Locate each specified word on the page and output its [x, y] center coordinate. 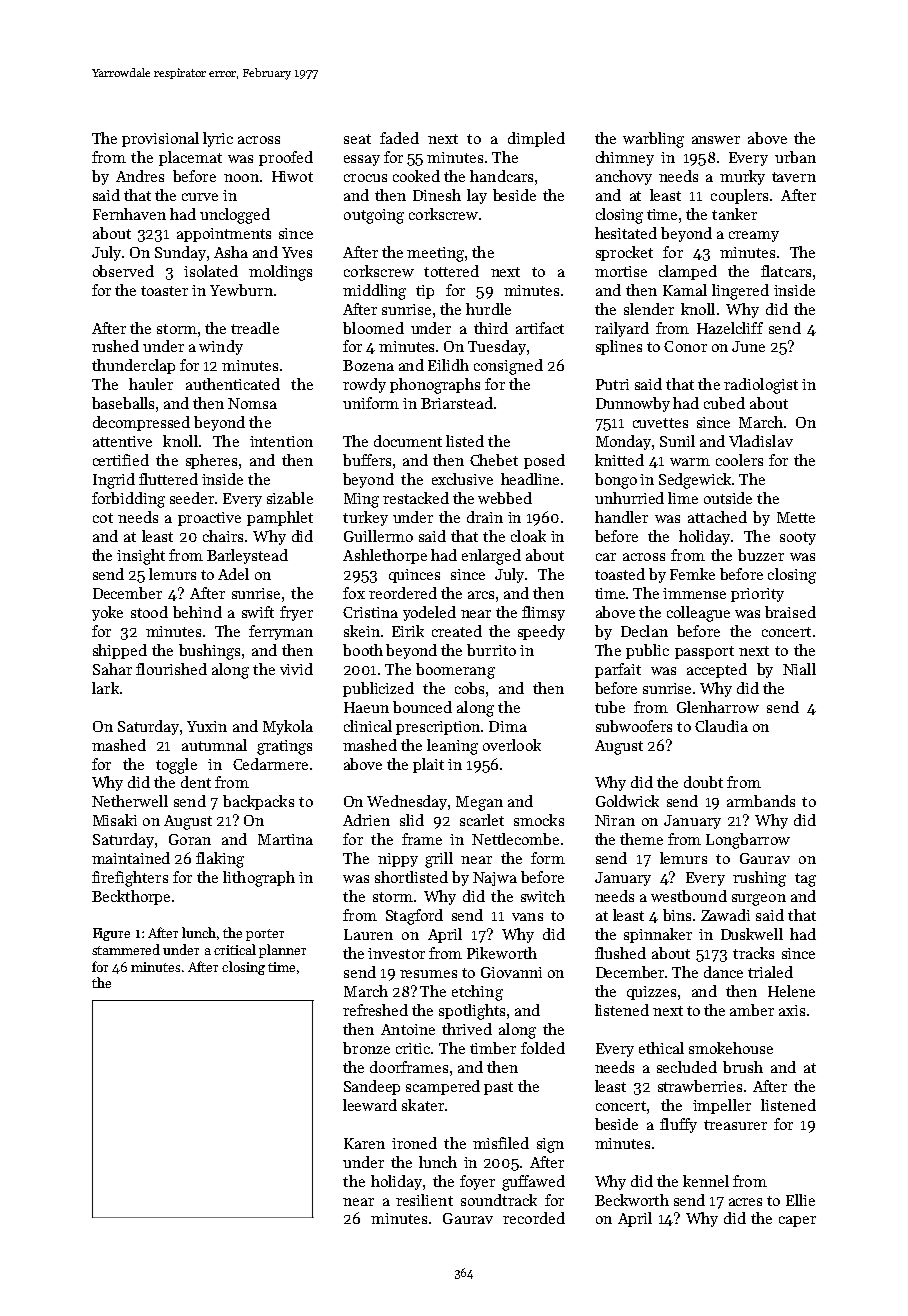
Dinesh [437, 195]
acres [745, 1202]
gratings [284, 747]
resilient [424, 1200]
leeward [370, 1105]
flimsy [543, 613]
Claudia [721, 726]
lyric [218, 139]
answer [716, 140]
